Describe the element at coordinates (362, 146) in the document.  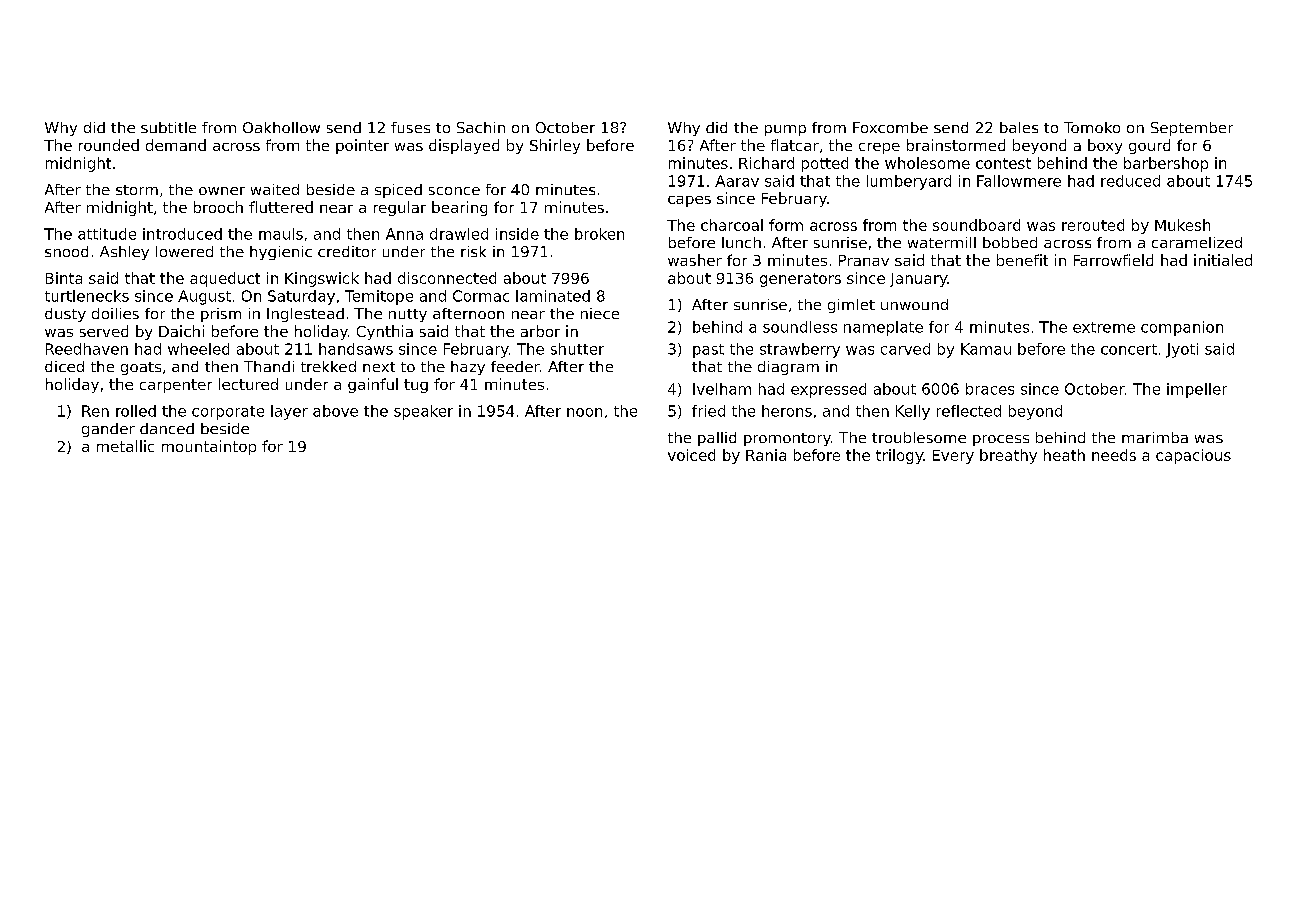
I see `pointer` at that location.
